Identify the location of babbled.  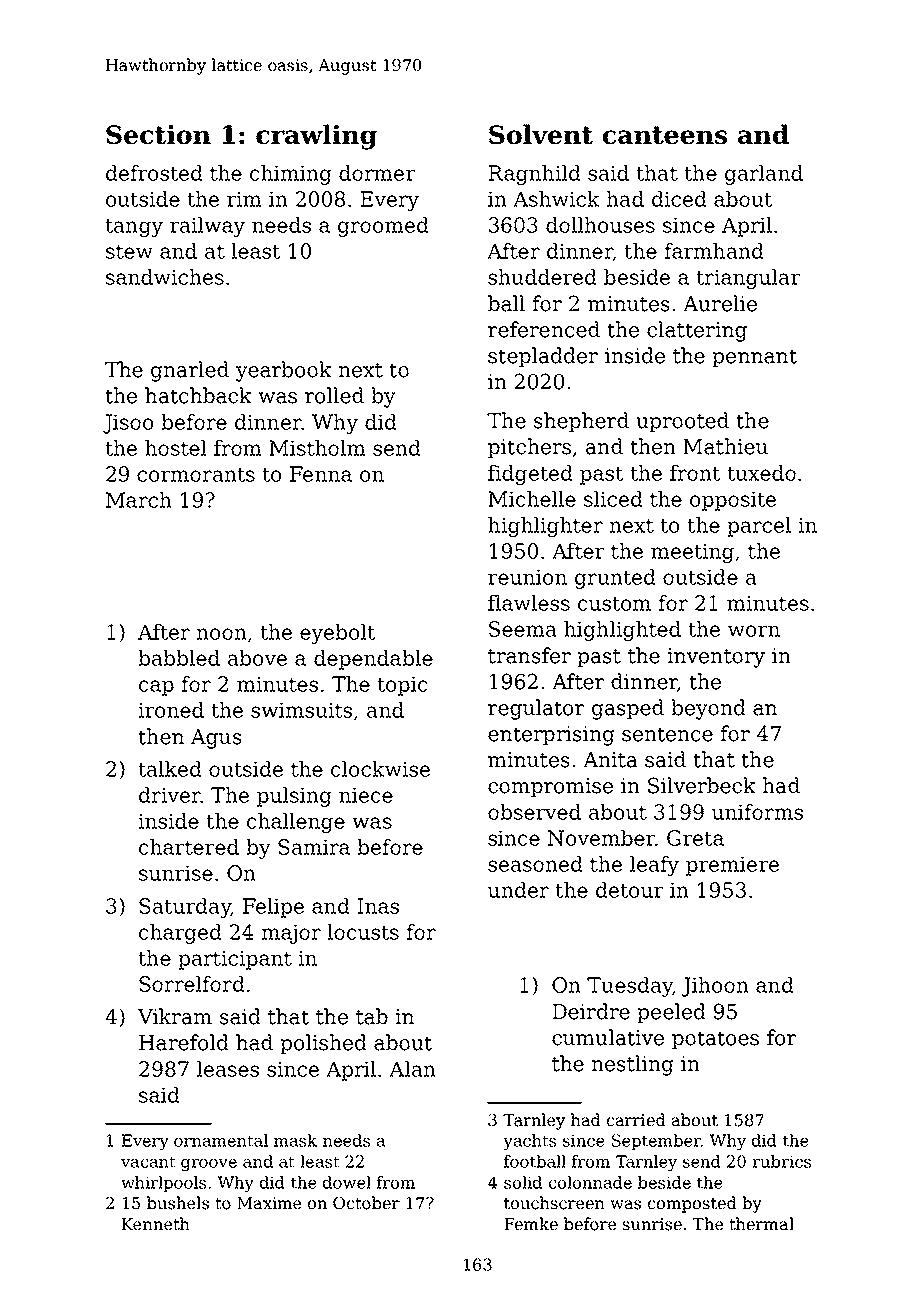
(179, 658).
